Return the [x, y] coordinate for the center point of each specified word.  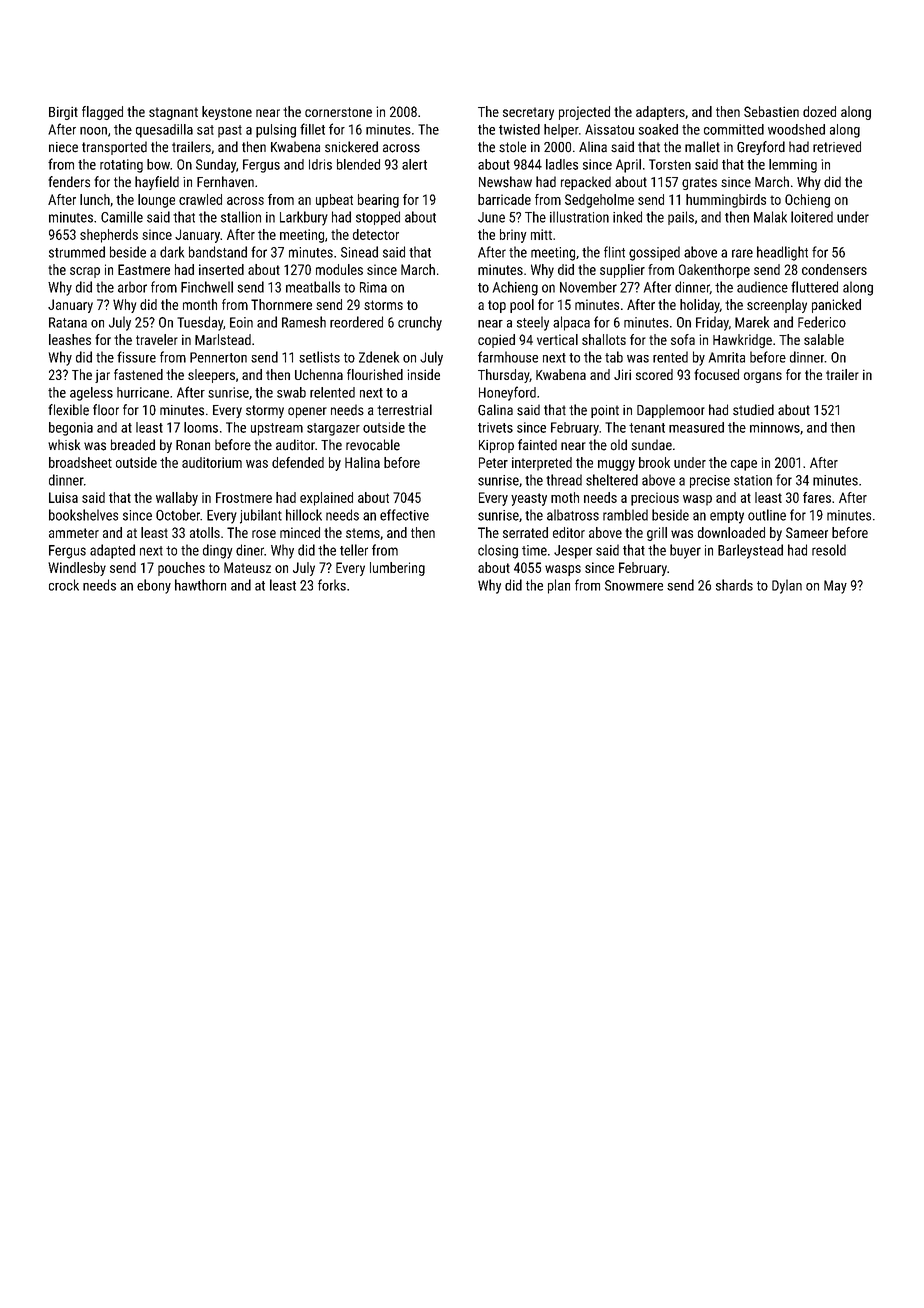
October [178, 515]
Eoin [241, 322]
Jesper [573, 552]
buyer [685, 551]
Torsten [670, 164]
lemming [793, 166]
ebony [154, 586]
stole [512, 147]
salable [824, 339]
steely [533, 323]
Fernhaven [225, 182]
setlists [319, 357]
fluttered [814, 287]
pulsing [276, 131]
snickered [351, 147]
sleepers [211, 376]
